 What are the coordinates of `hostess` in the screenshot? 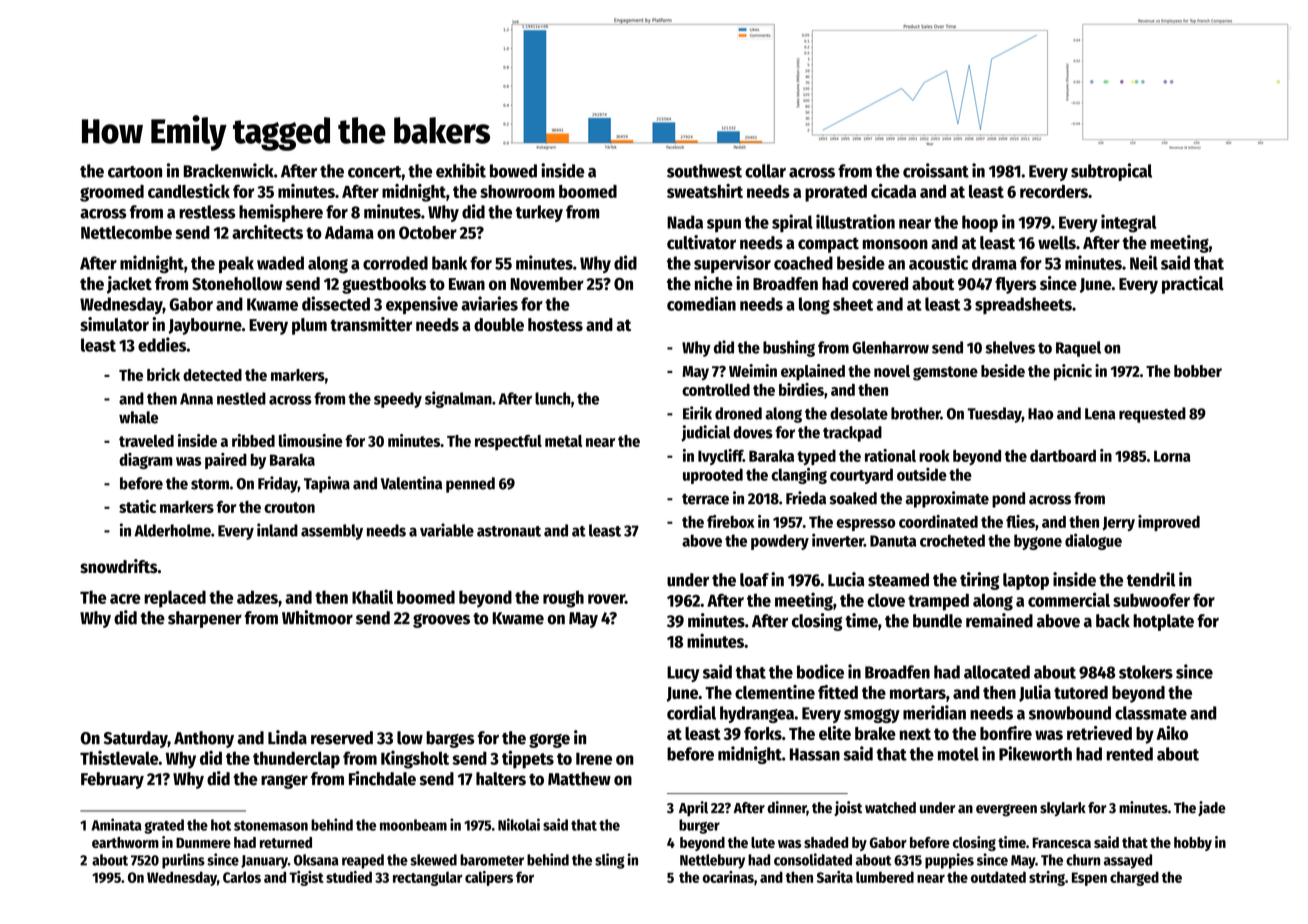 It's located at (555, 324).
